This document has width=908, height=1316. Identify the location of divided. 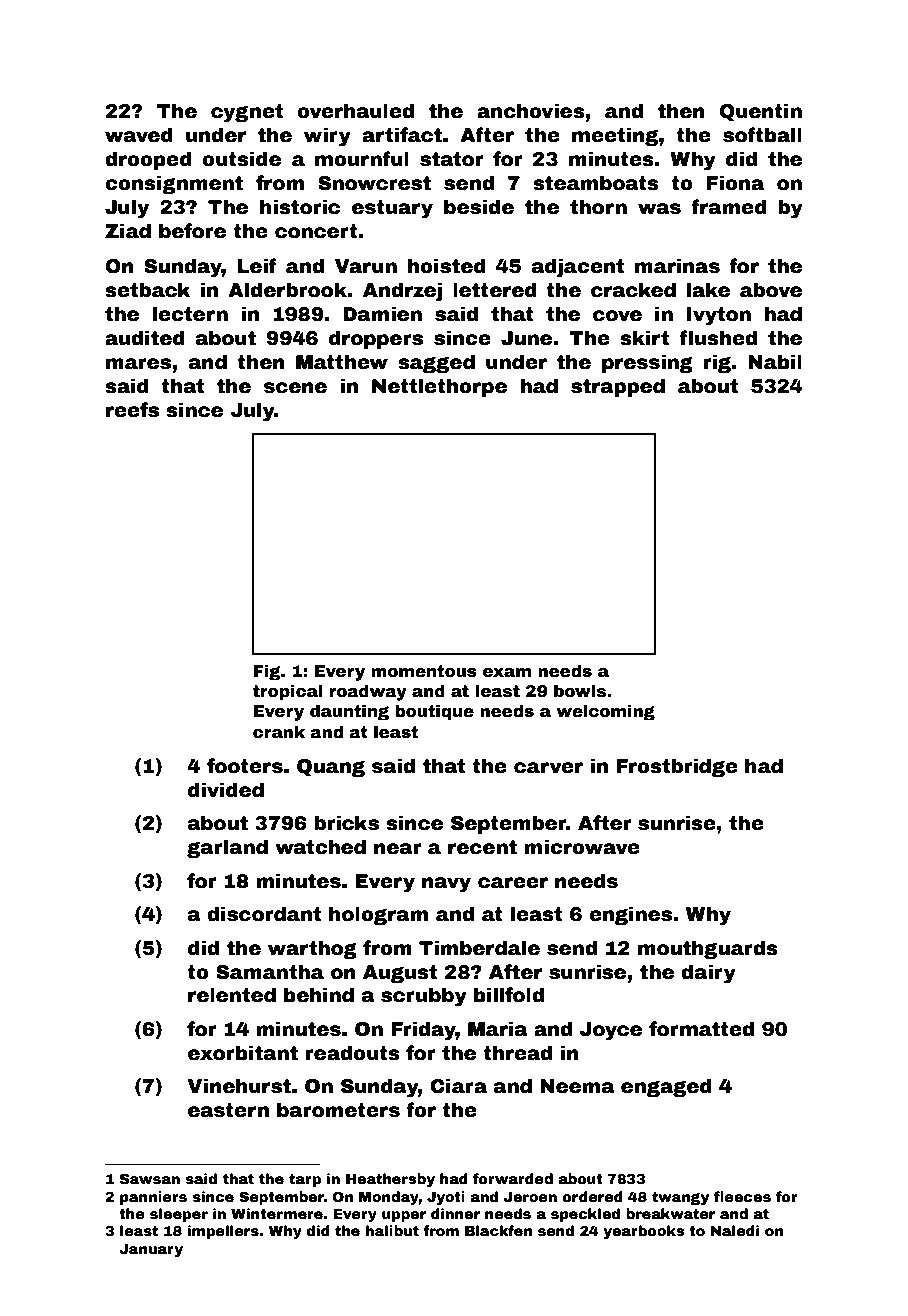
(226, 790).
